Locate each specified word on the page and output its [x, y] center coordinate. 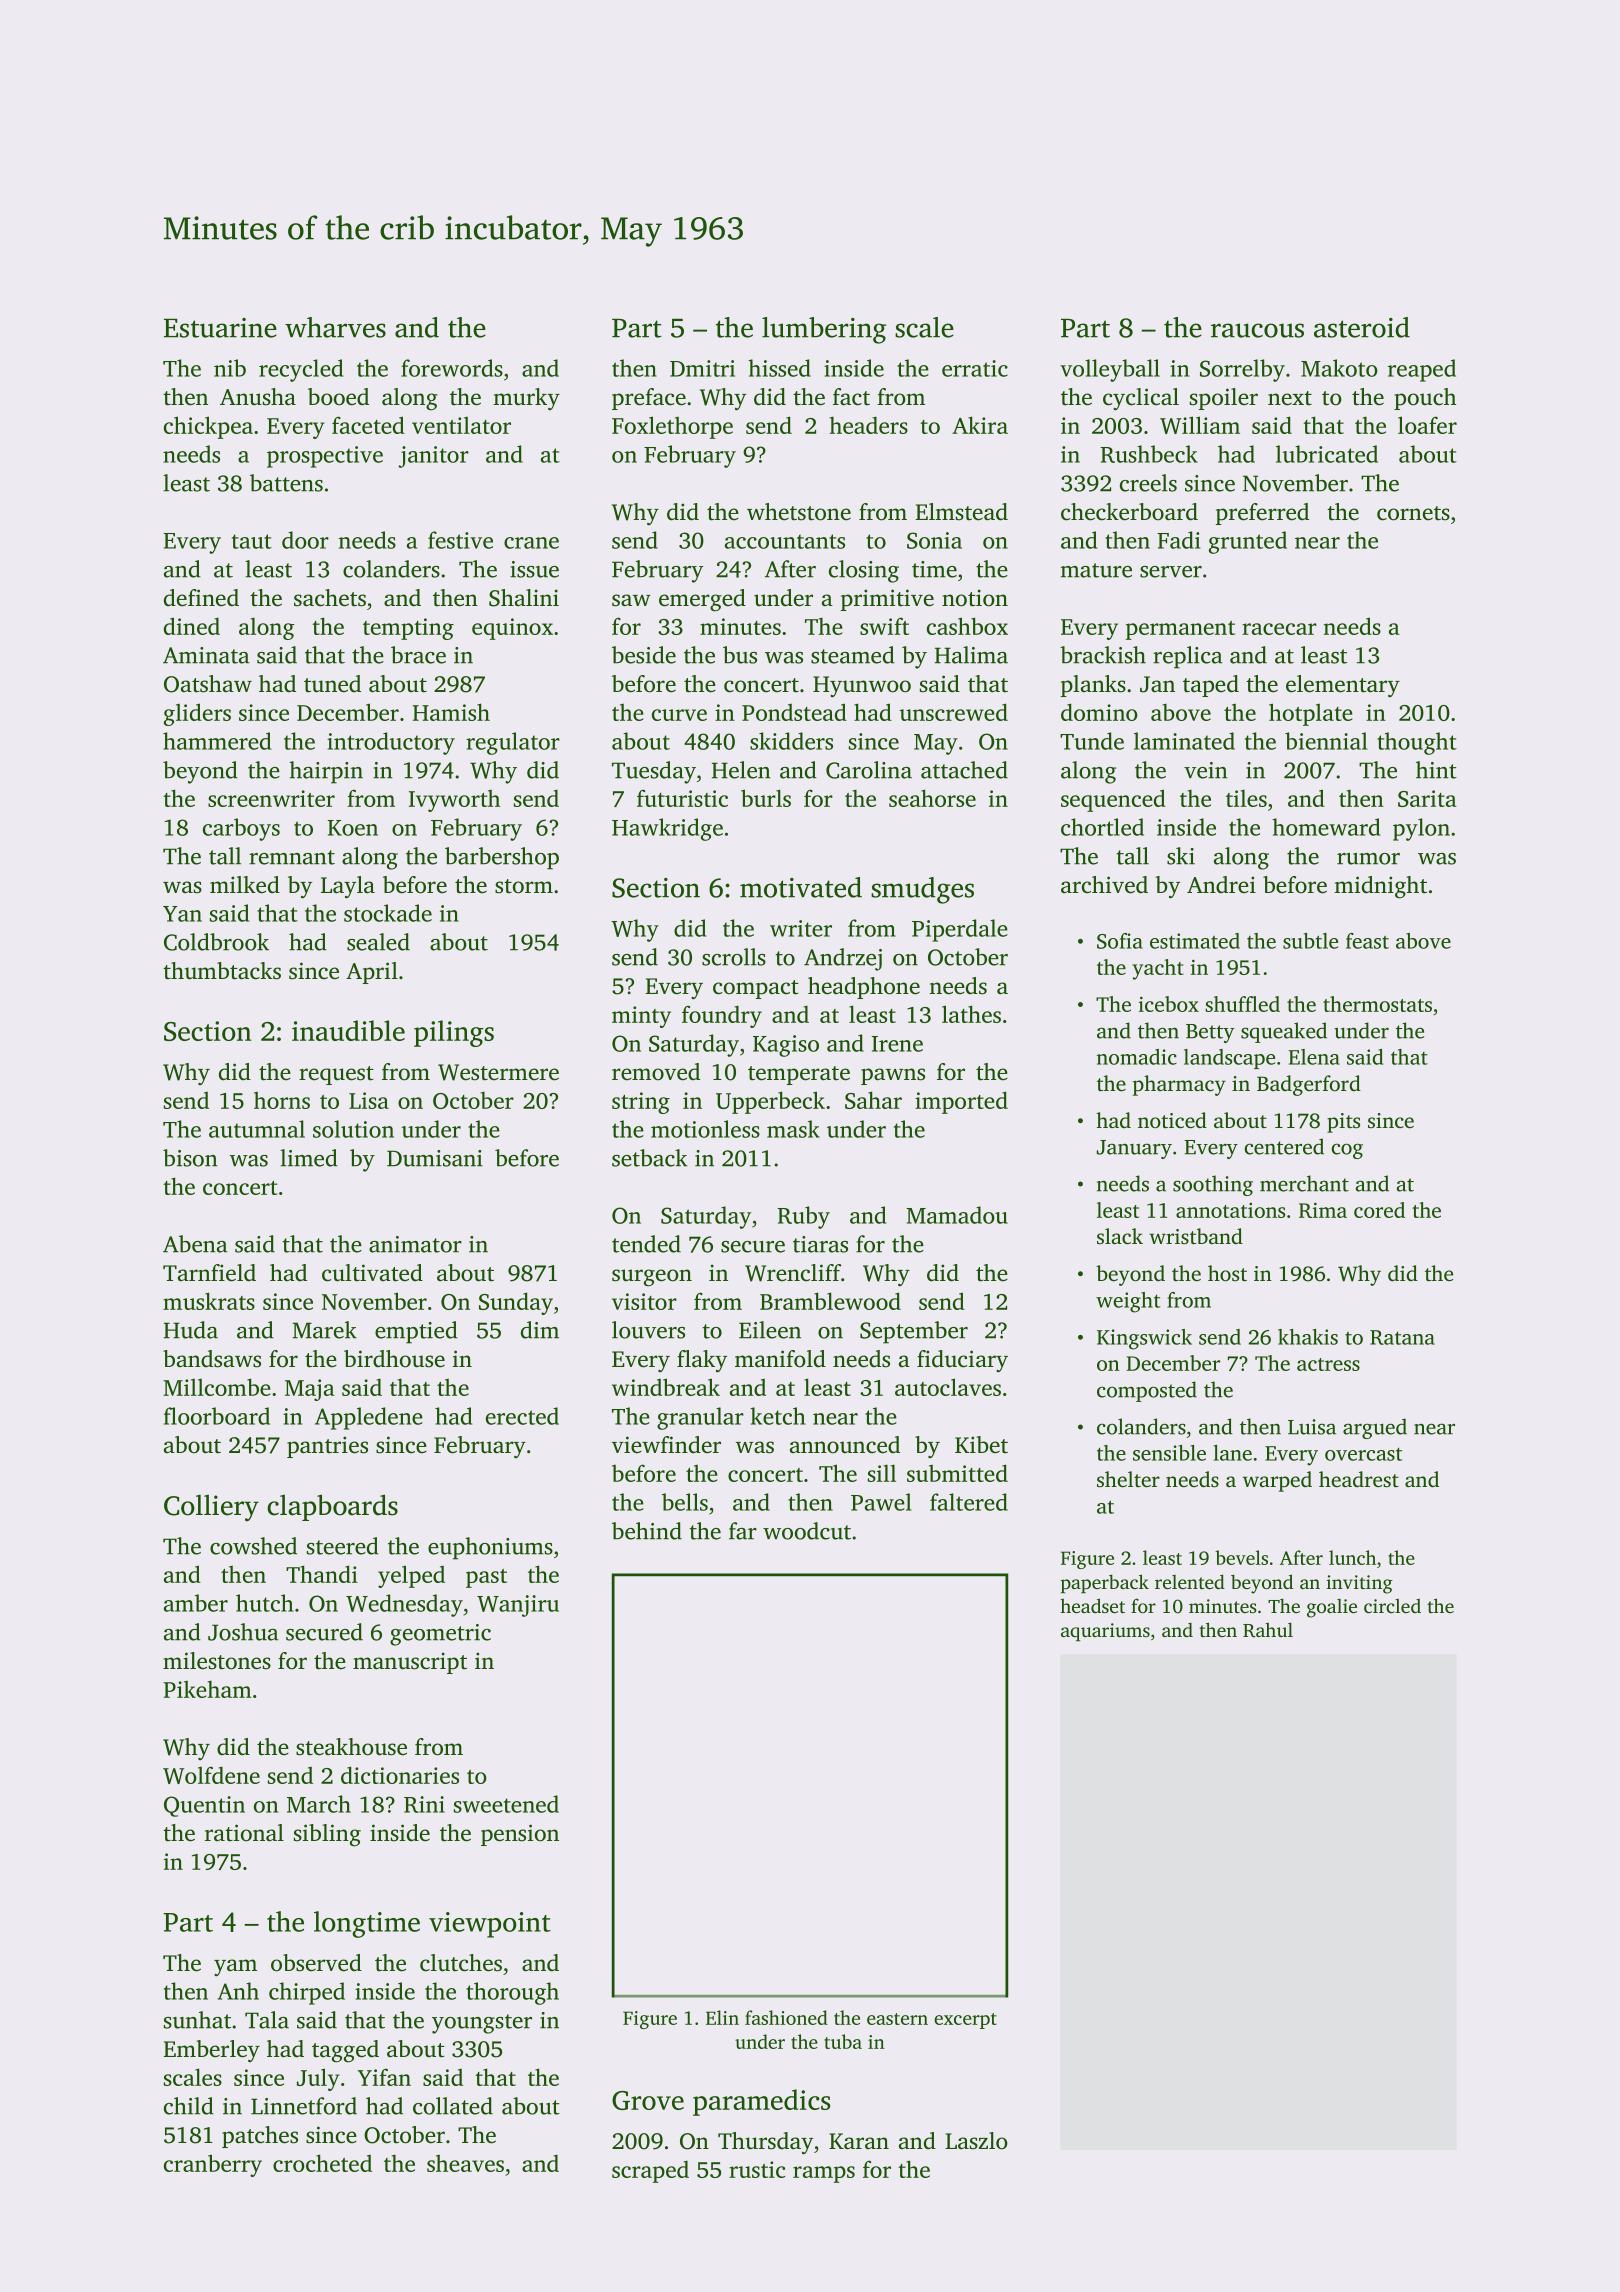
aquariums [1105, 1632]
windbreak [666, 1387]
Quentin [204, 1806]
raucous [1257, 330]
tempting [408, 629]
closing [864, 571]
